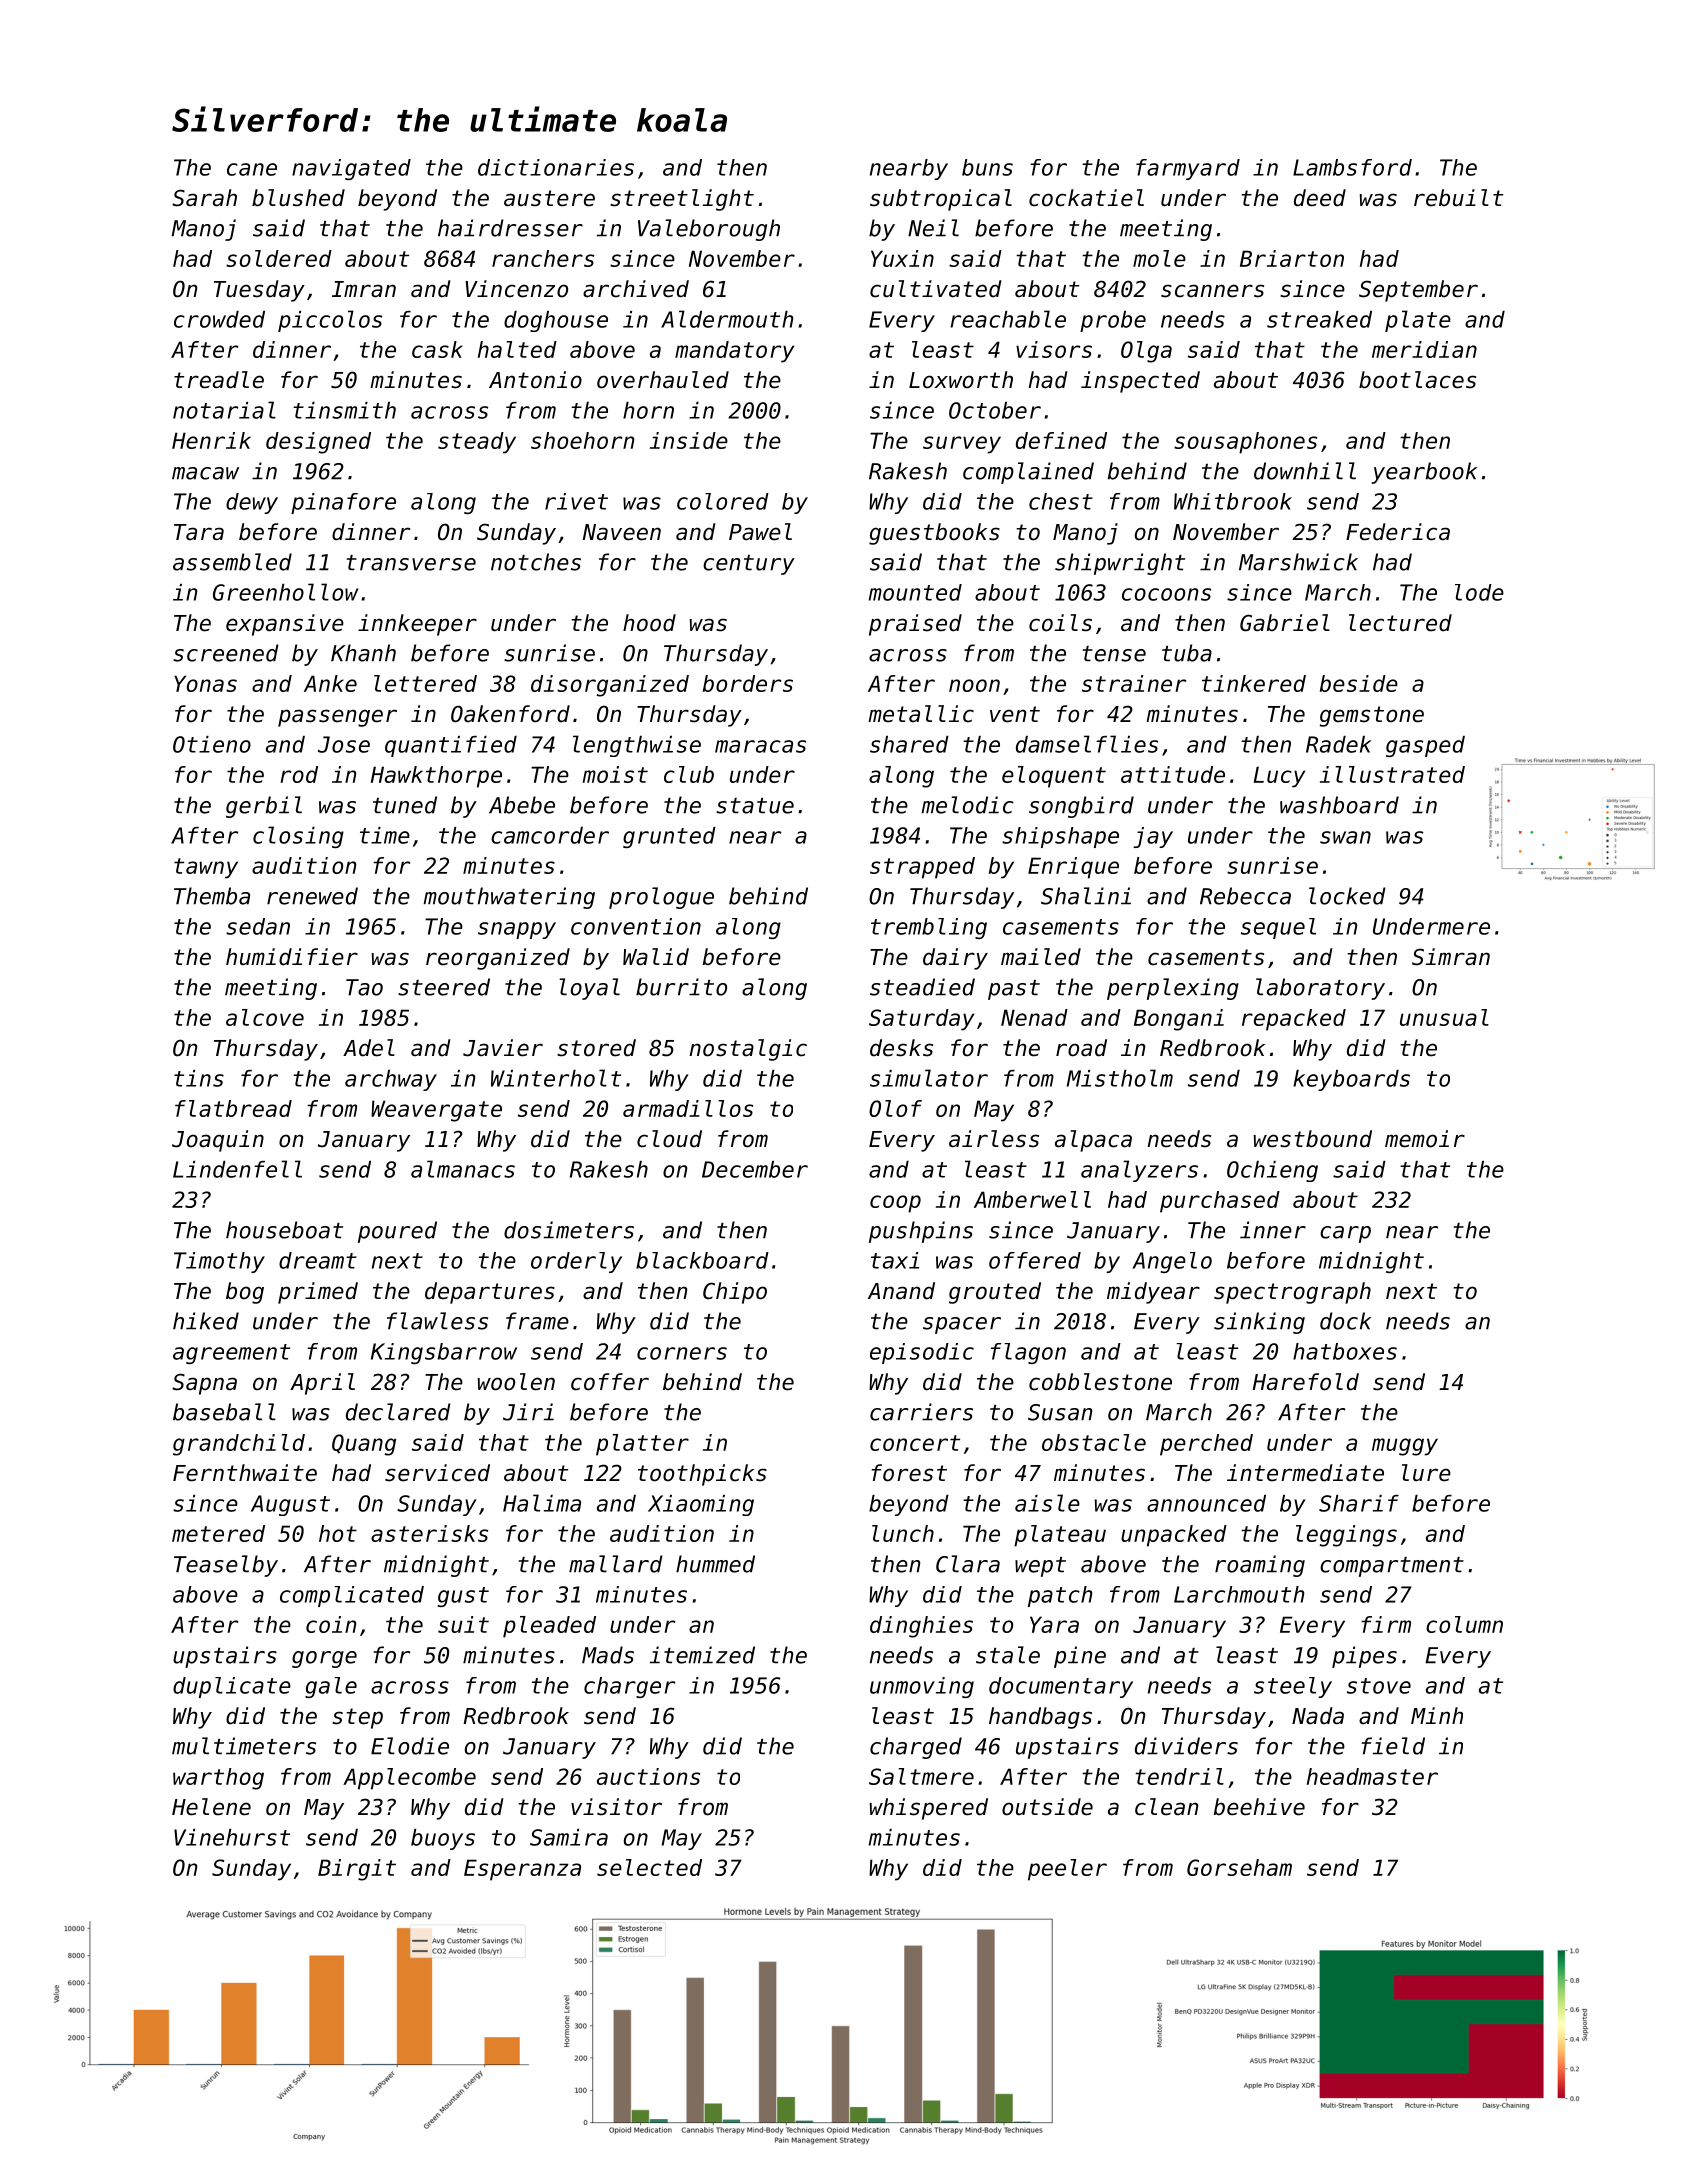 The image size is (1683, 2178). What do you see at coordinates (1417, 380) in the page?
I see `bootlaces` at bounding box center [1417, 380].
